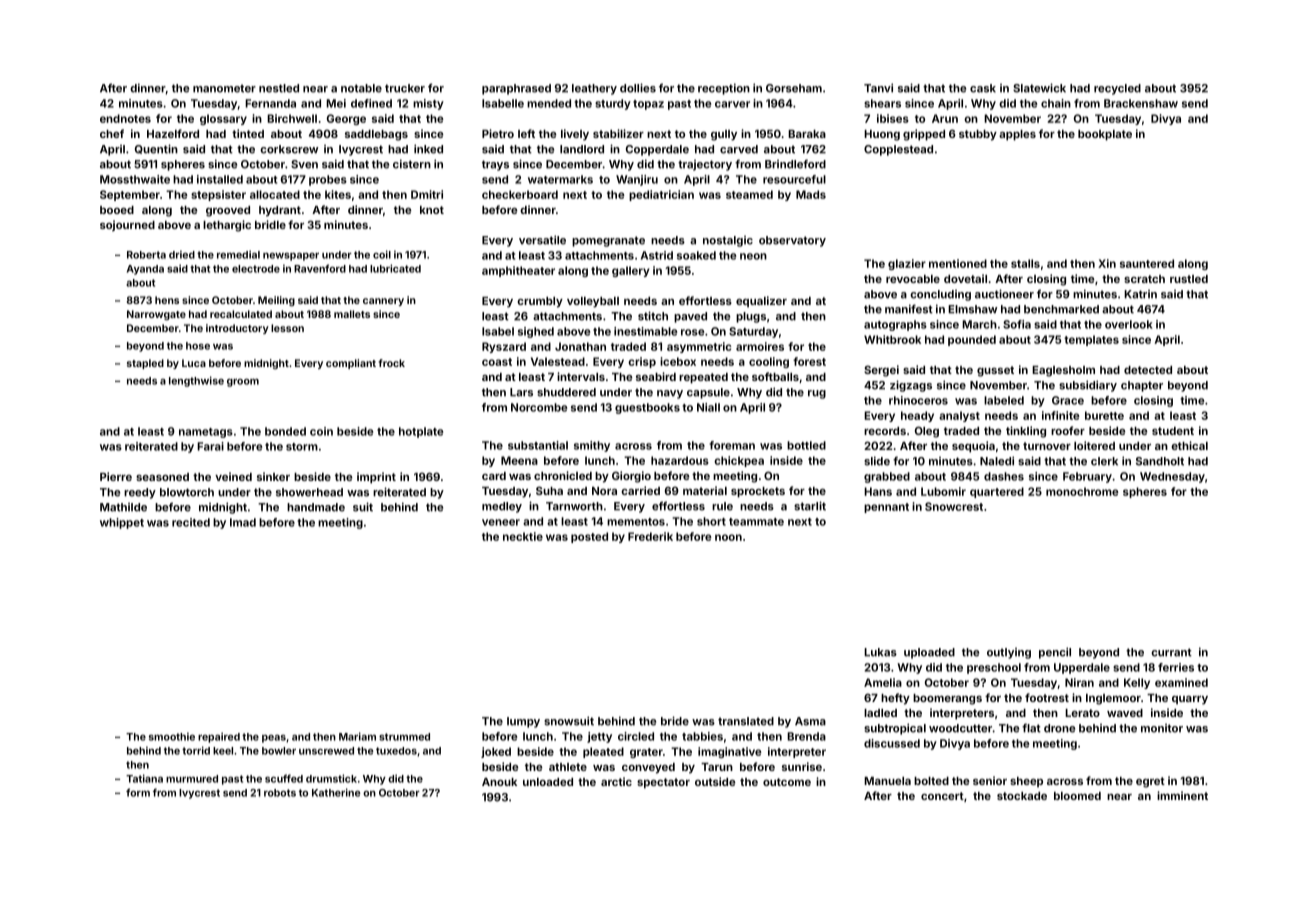 This page has width=1308, height=924. Describe the element at coordinates (280, 793) in the page. I see `robots` at that location.
